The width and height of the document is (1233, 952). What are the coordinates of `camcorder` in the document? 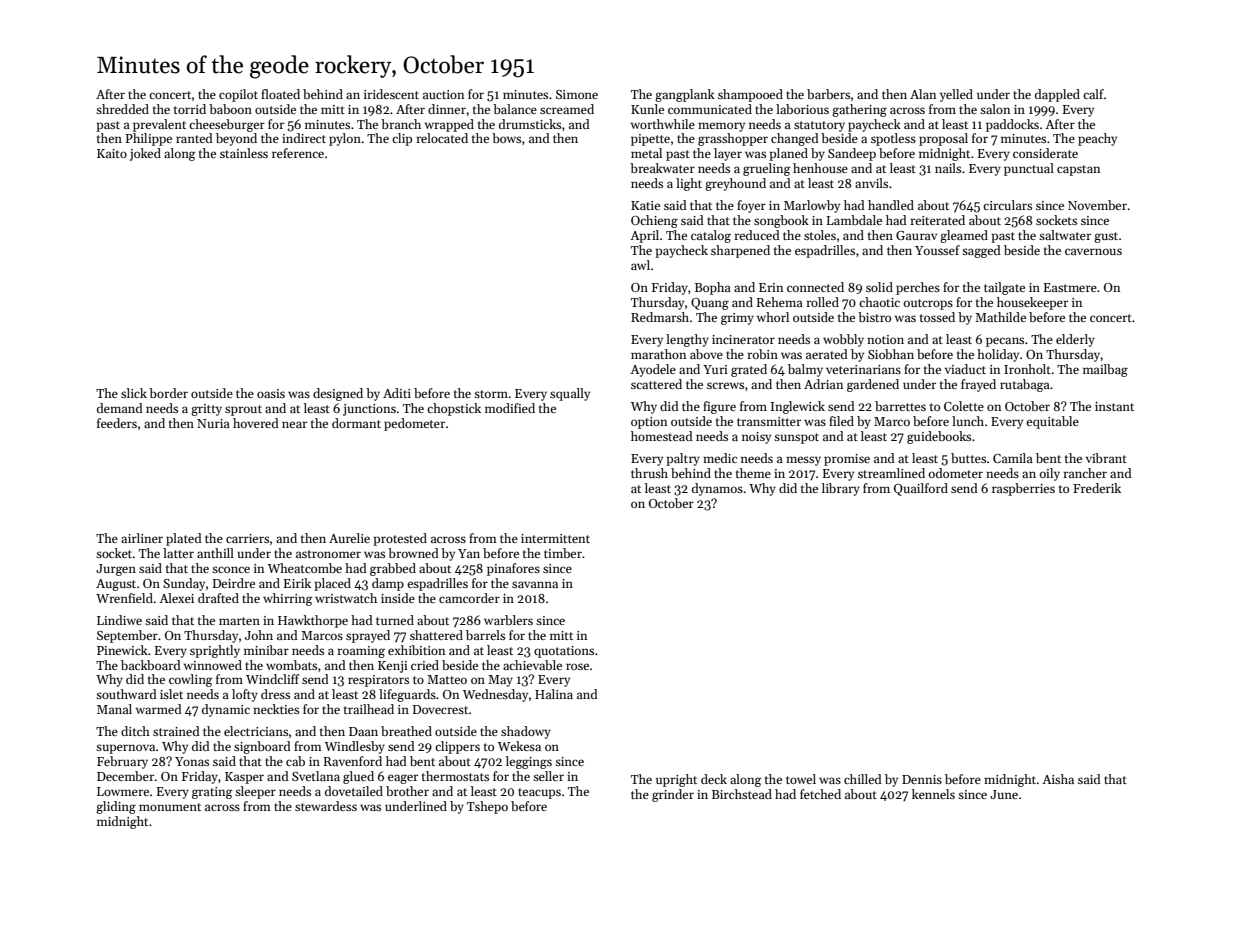 It's located at (469, 598).
